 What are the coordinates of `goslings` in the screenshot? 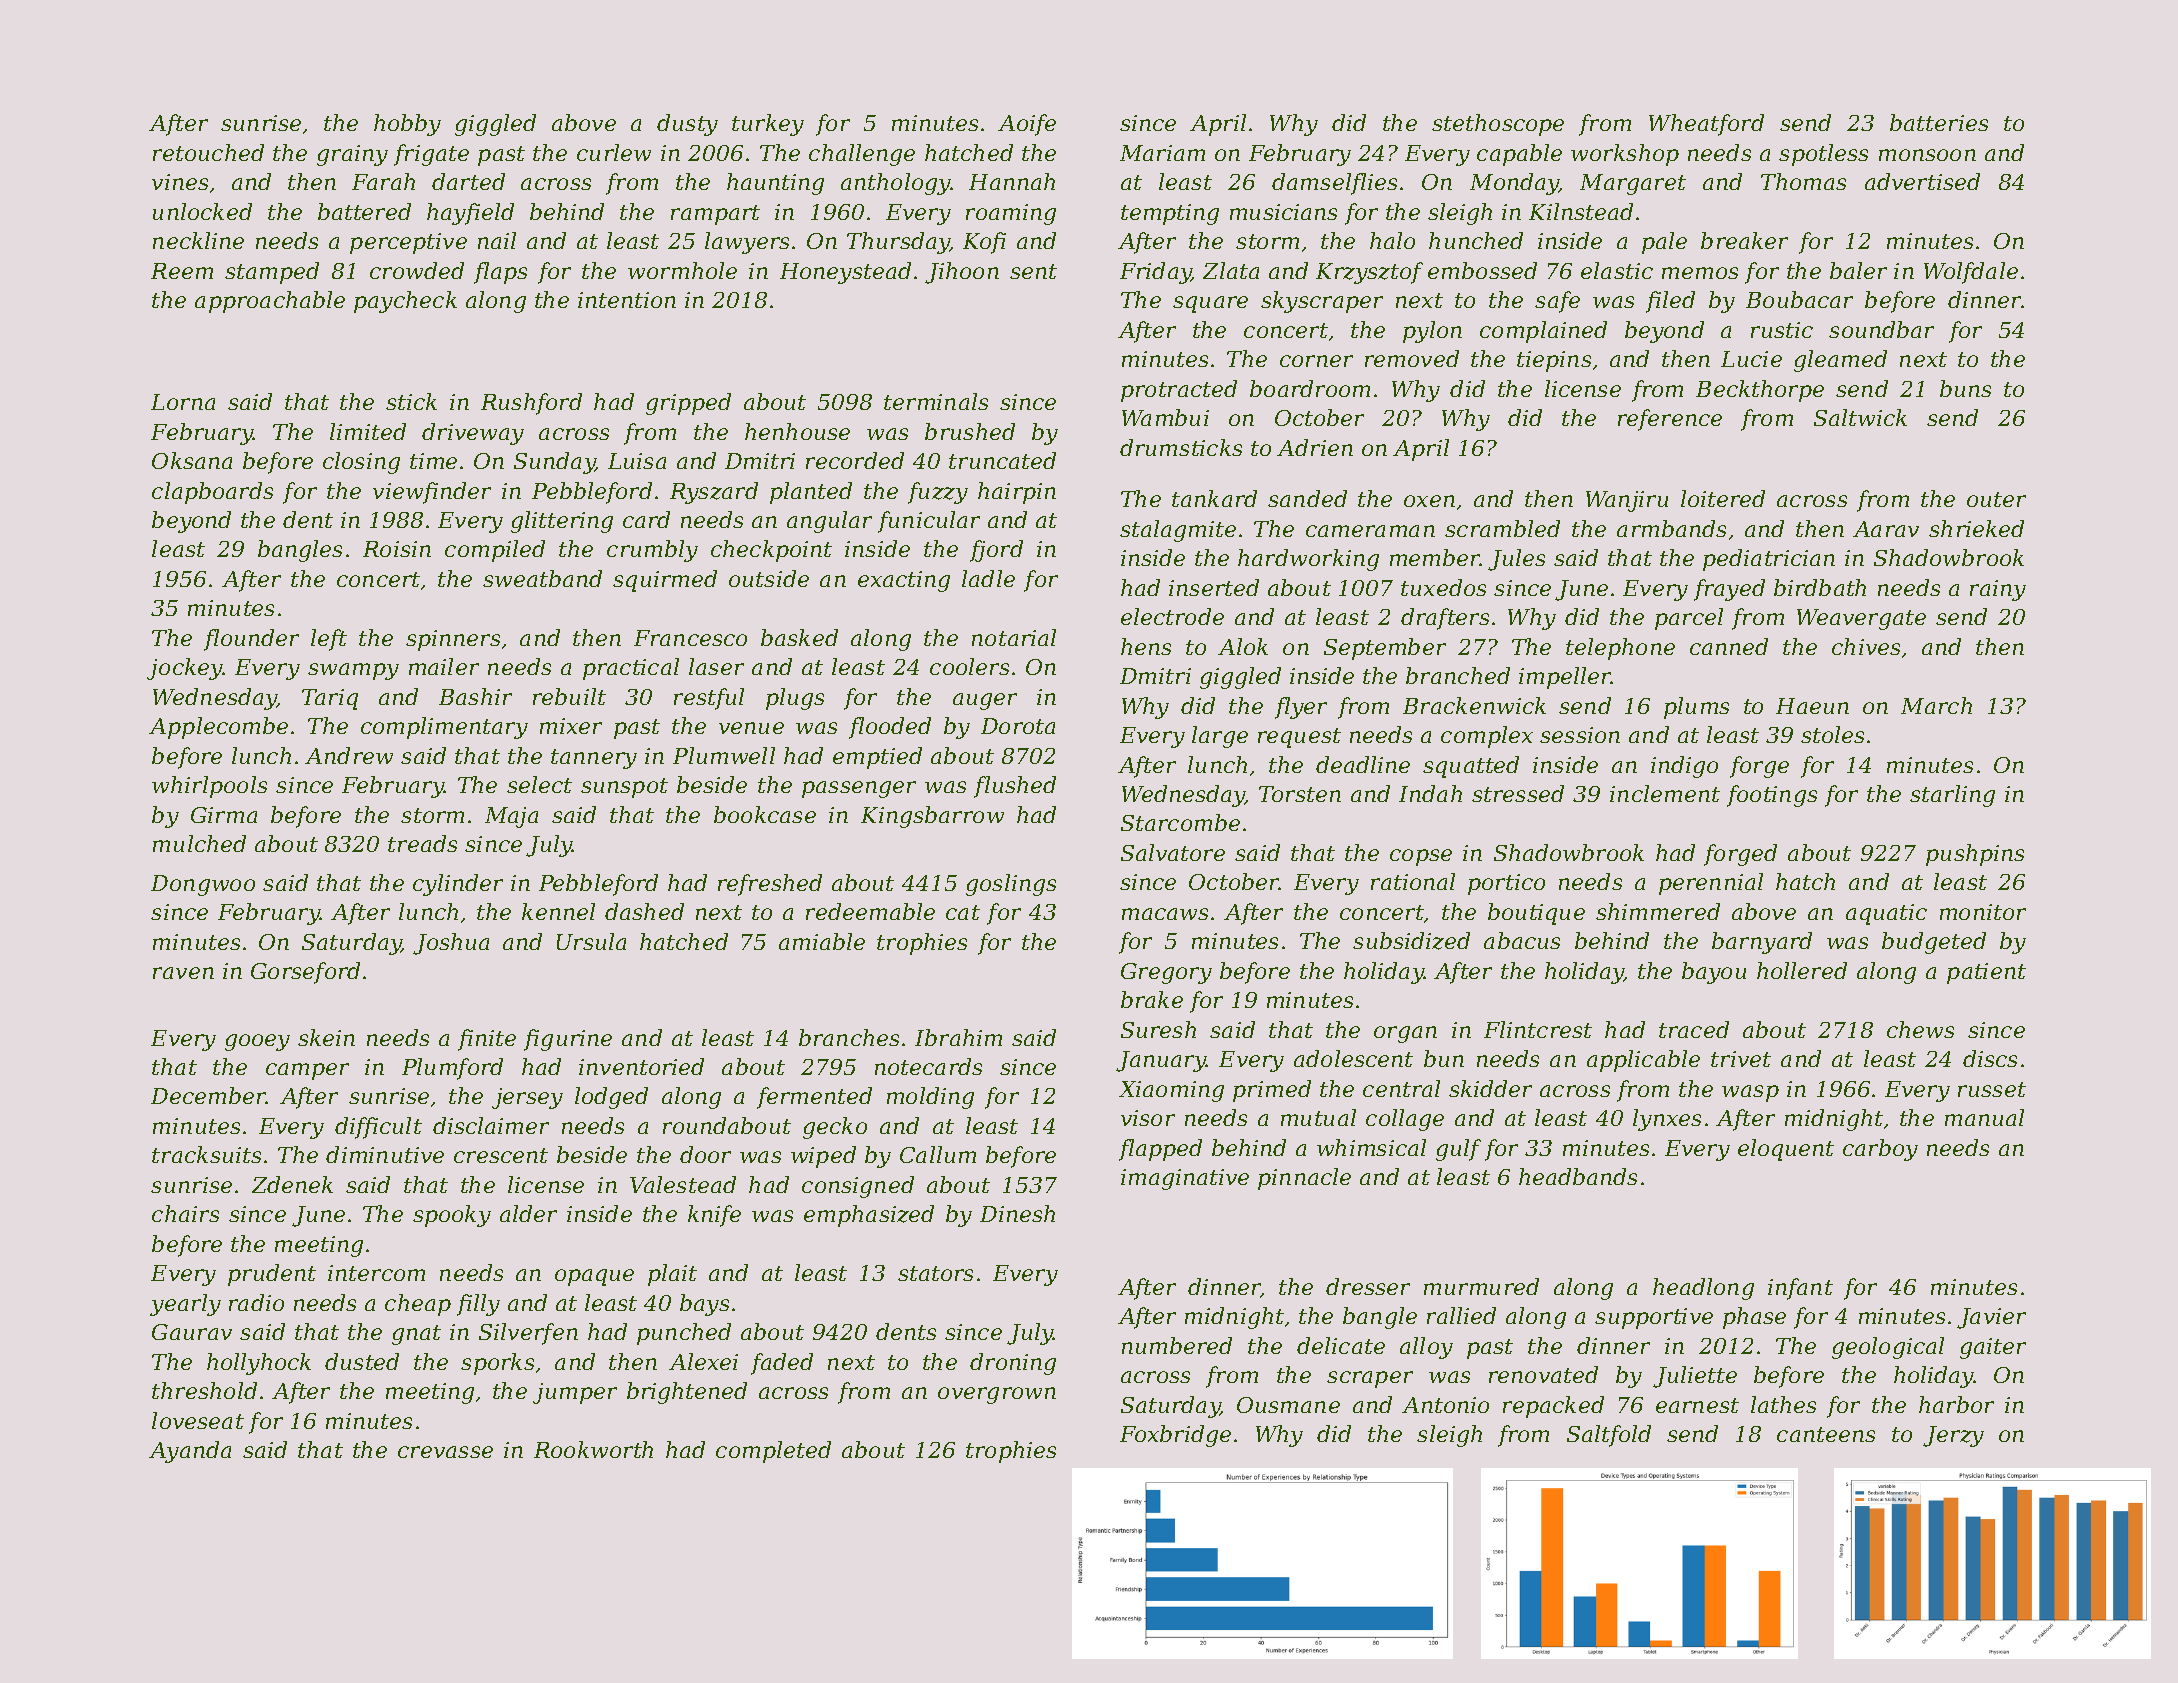 It's located at (1011, 885).
